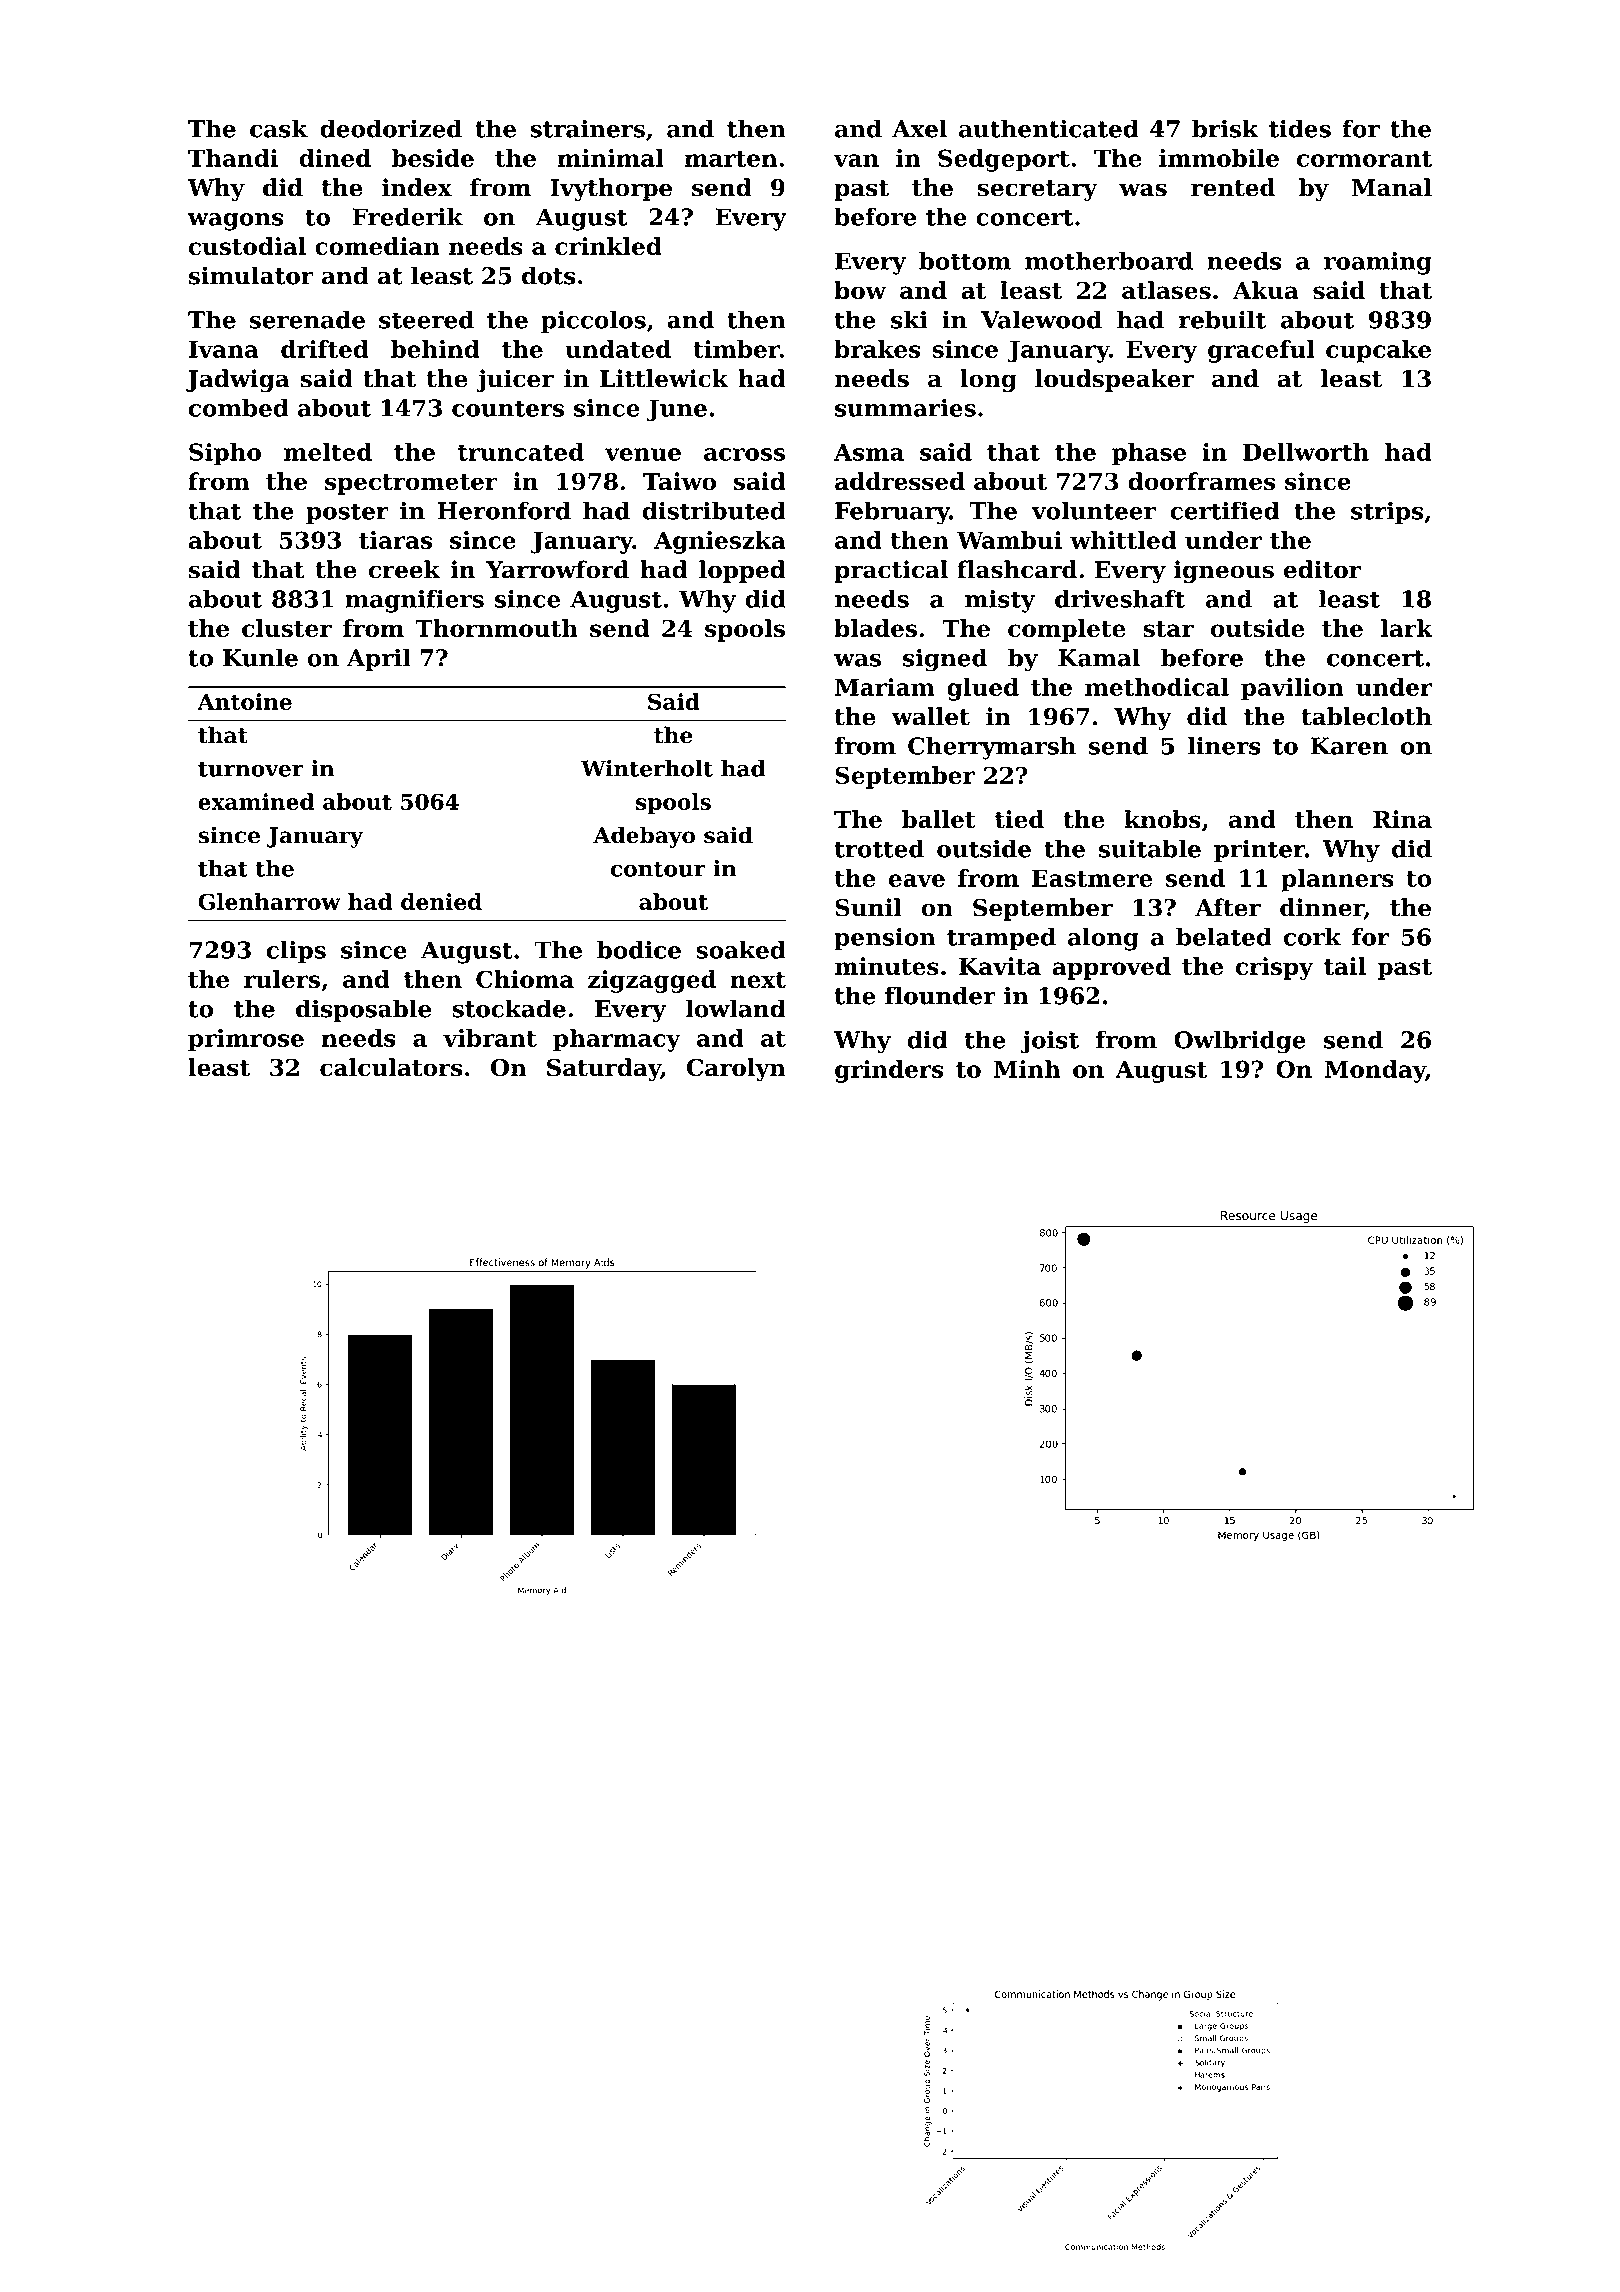 Image resolution: width=1620 pixels, height=2292 pixels. What do you see at coordinates (1407, 628) in the screenshot?
I see `lark` at bounding box center [1407, 628].
